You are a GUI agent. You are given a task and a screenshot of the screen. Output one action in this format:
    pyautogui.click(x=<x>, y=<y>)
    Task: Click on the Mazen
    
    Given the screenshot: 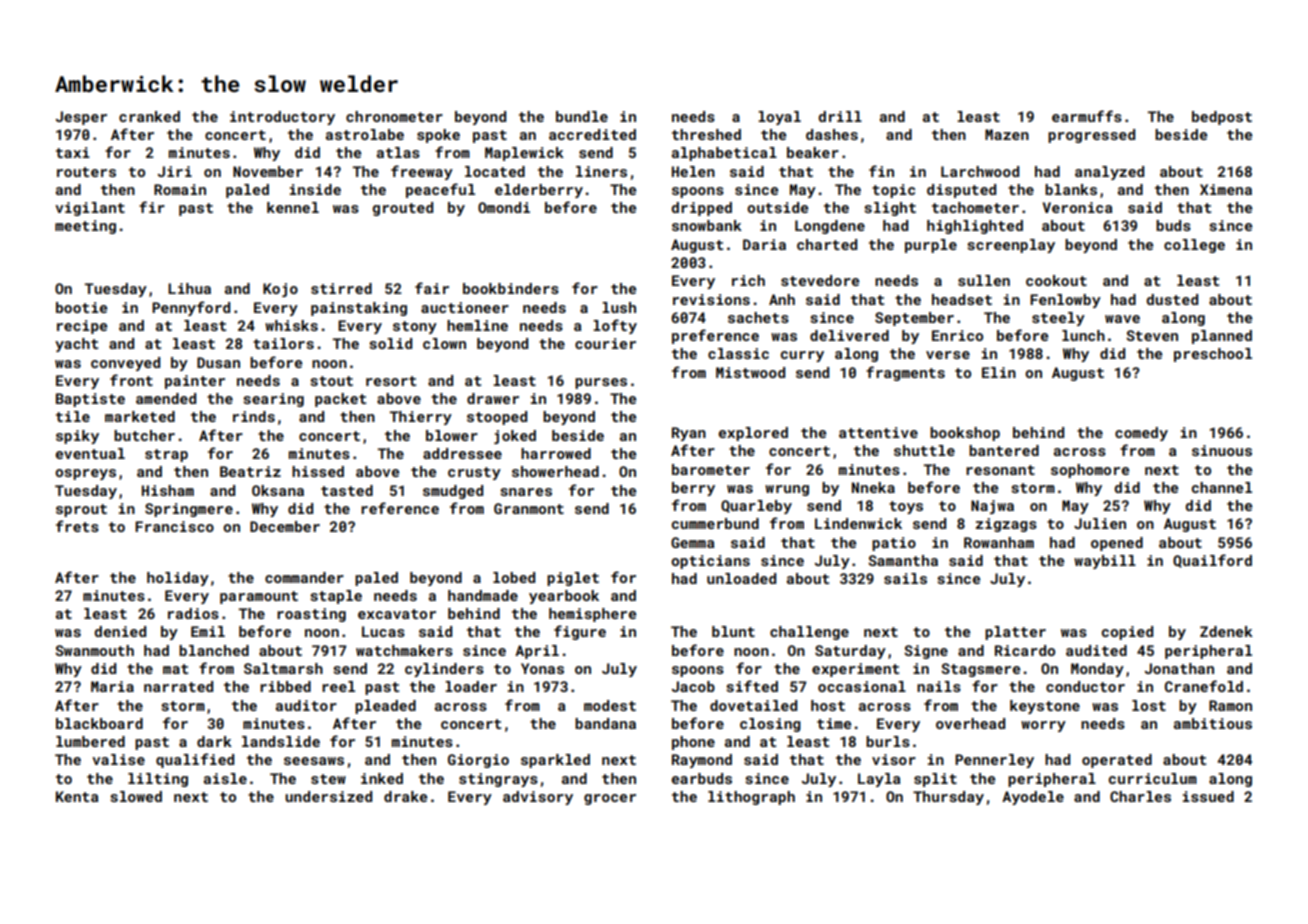 What is the action you would take?
    pyautogui.click(x=1007, y=134)
